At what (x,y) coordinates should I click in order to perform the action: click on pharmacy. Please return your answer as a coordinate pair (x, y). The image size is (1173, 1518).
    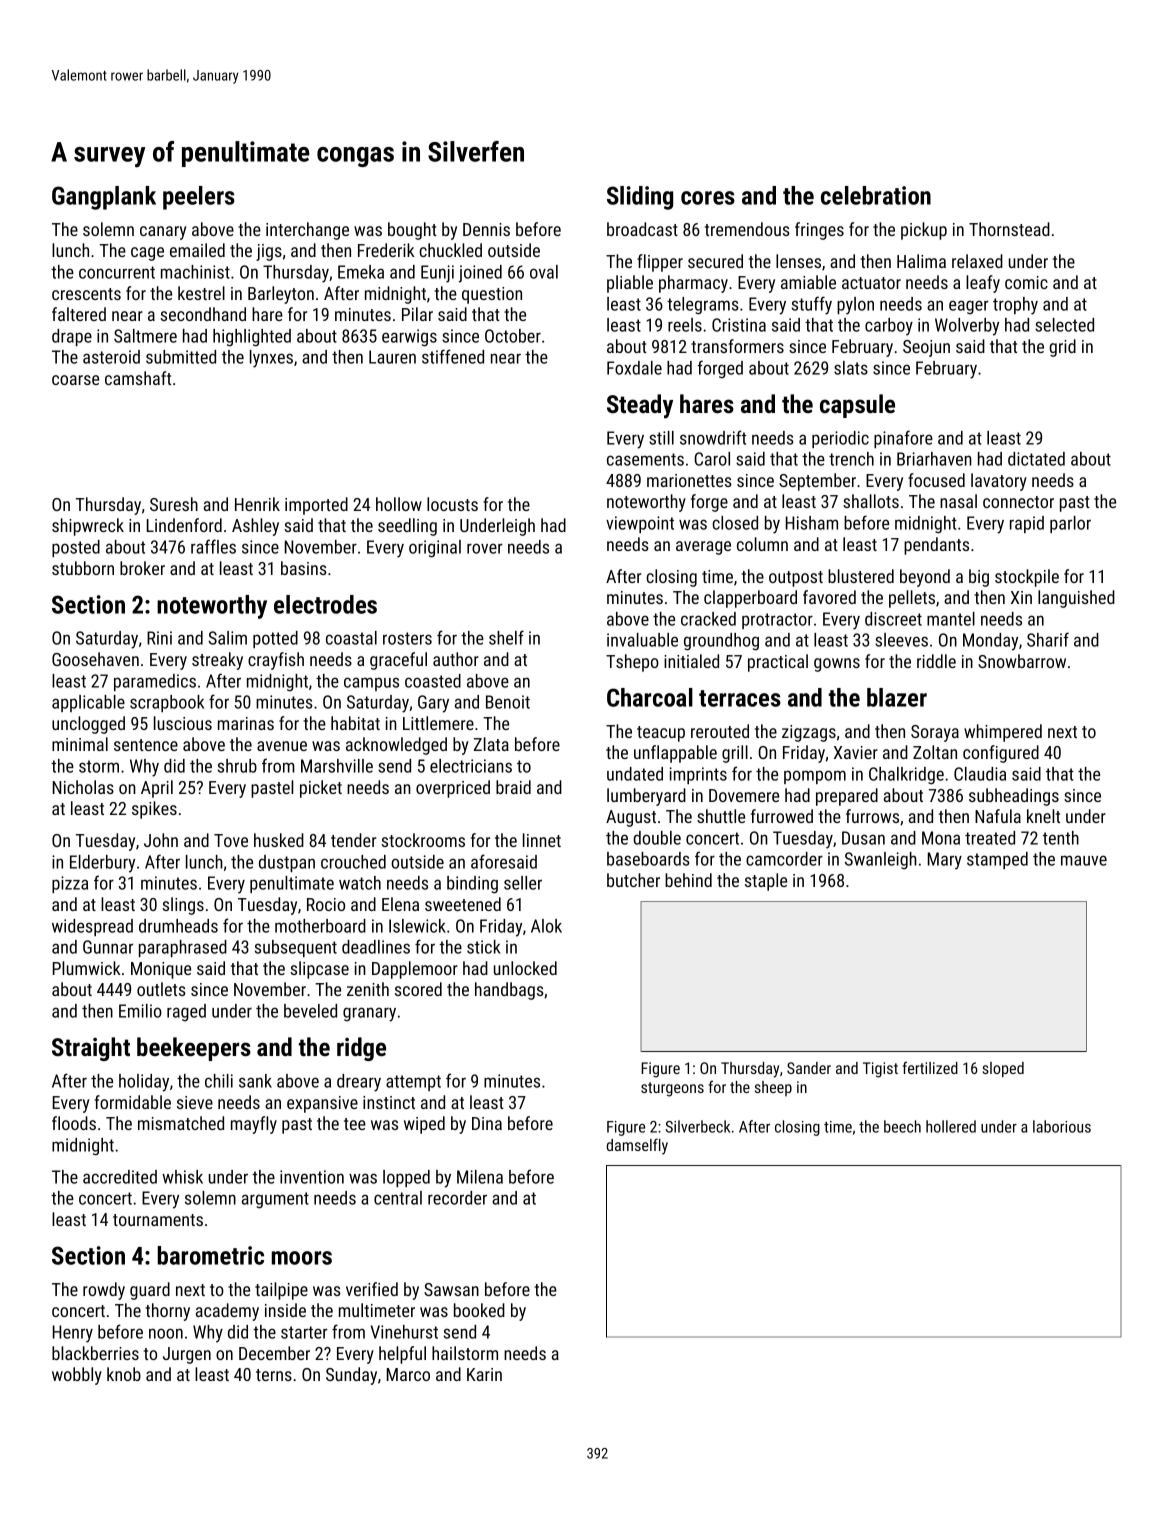
    Looking at the image, I should click on (693, 284).
